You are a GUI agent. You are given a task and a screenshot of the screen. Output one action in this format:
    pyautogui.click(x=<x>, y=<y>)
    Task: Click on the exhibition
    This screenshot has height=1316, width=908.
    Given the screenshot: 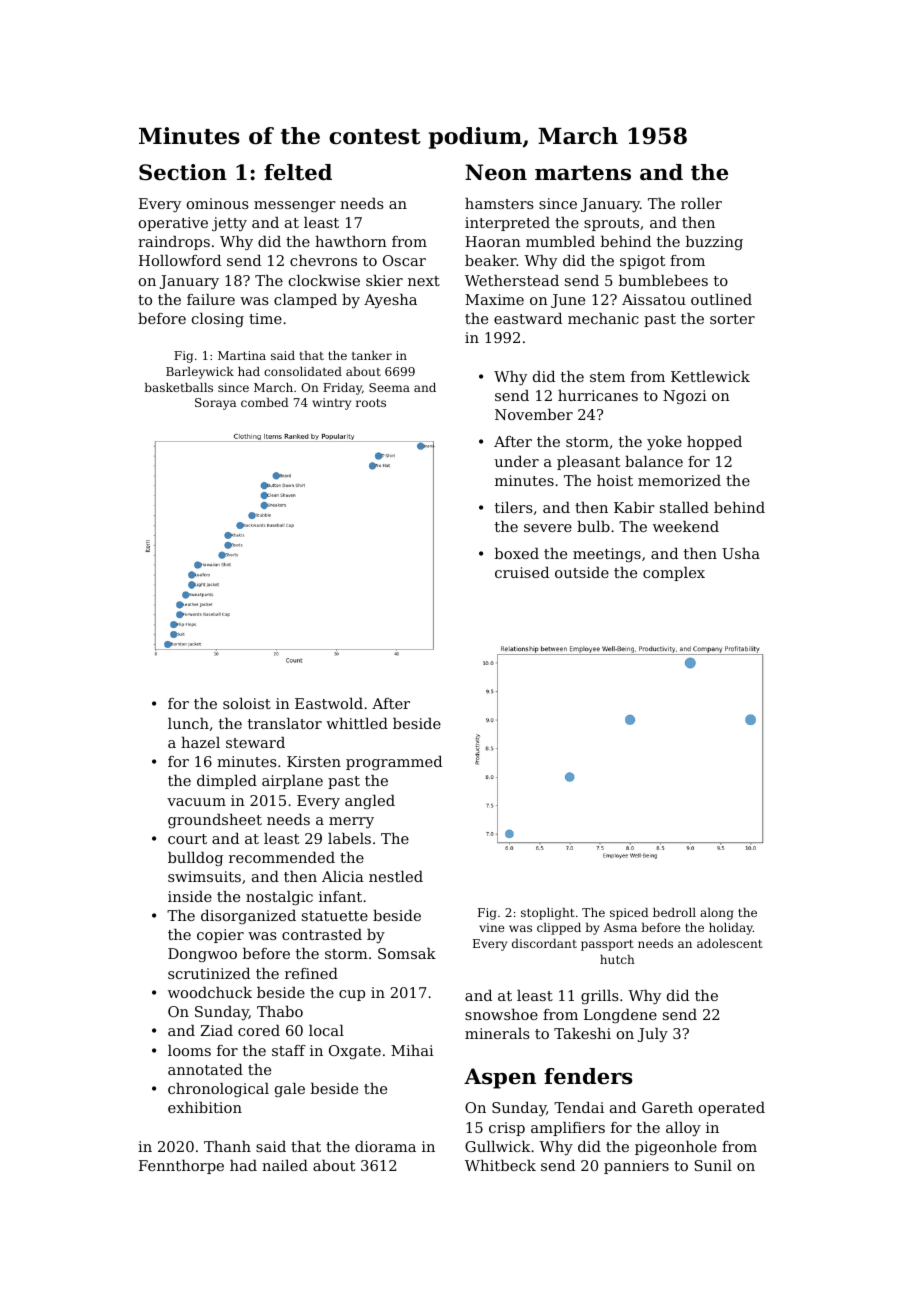 What is the action you would take?
    pyautogui.click(x=205, y=1107)
